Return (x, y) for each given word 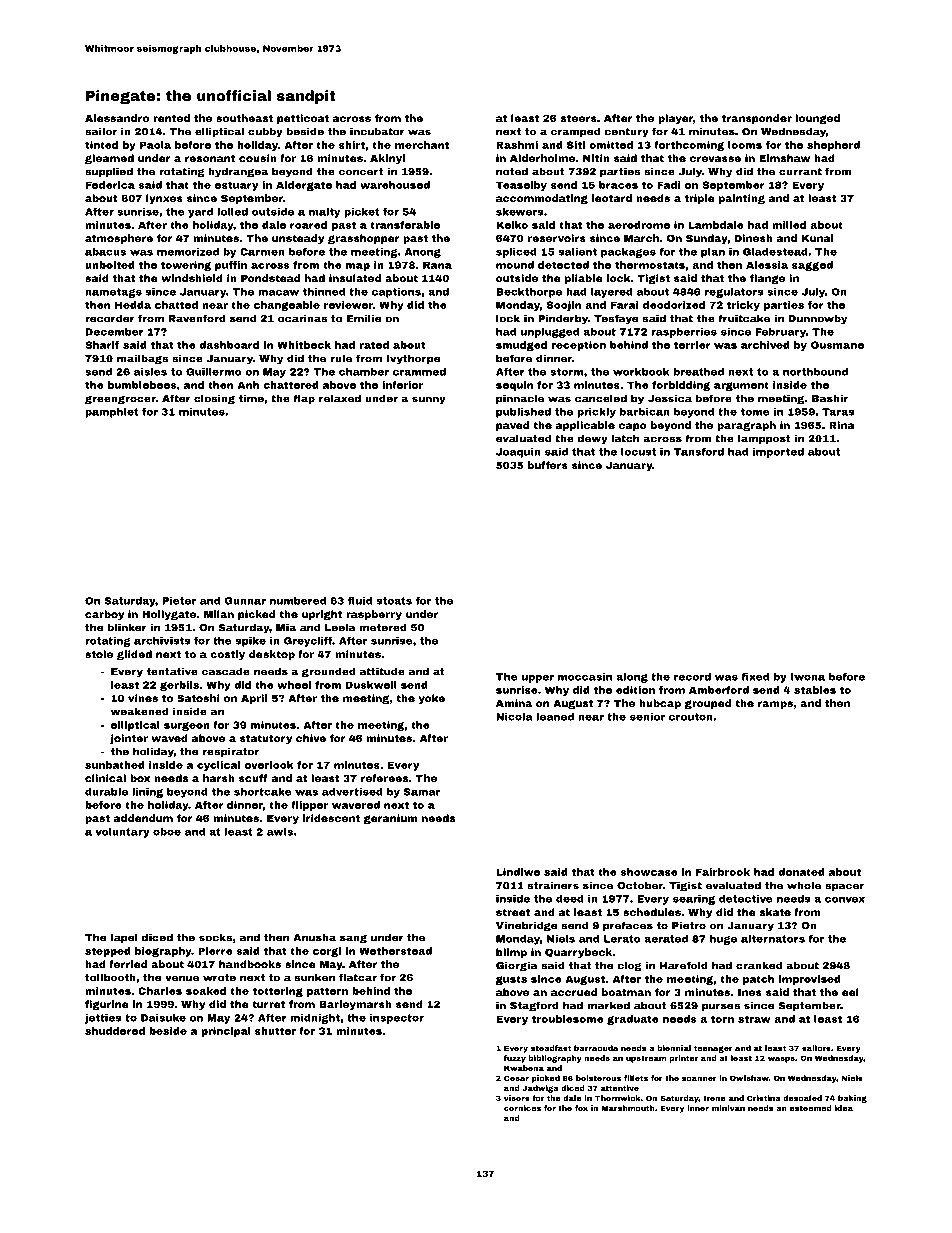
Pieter (179, 601)
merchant (422, 145)
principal (226, 1032)
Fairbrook (723, 872)
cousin (258, 158)
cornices (522, 1108)
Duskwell (371, 685)
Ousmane (837, 345)
